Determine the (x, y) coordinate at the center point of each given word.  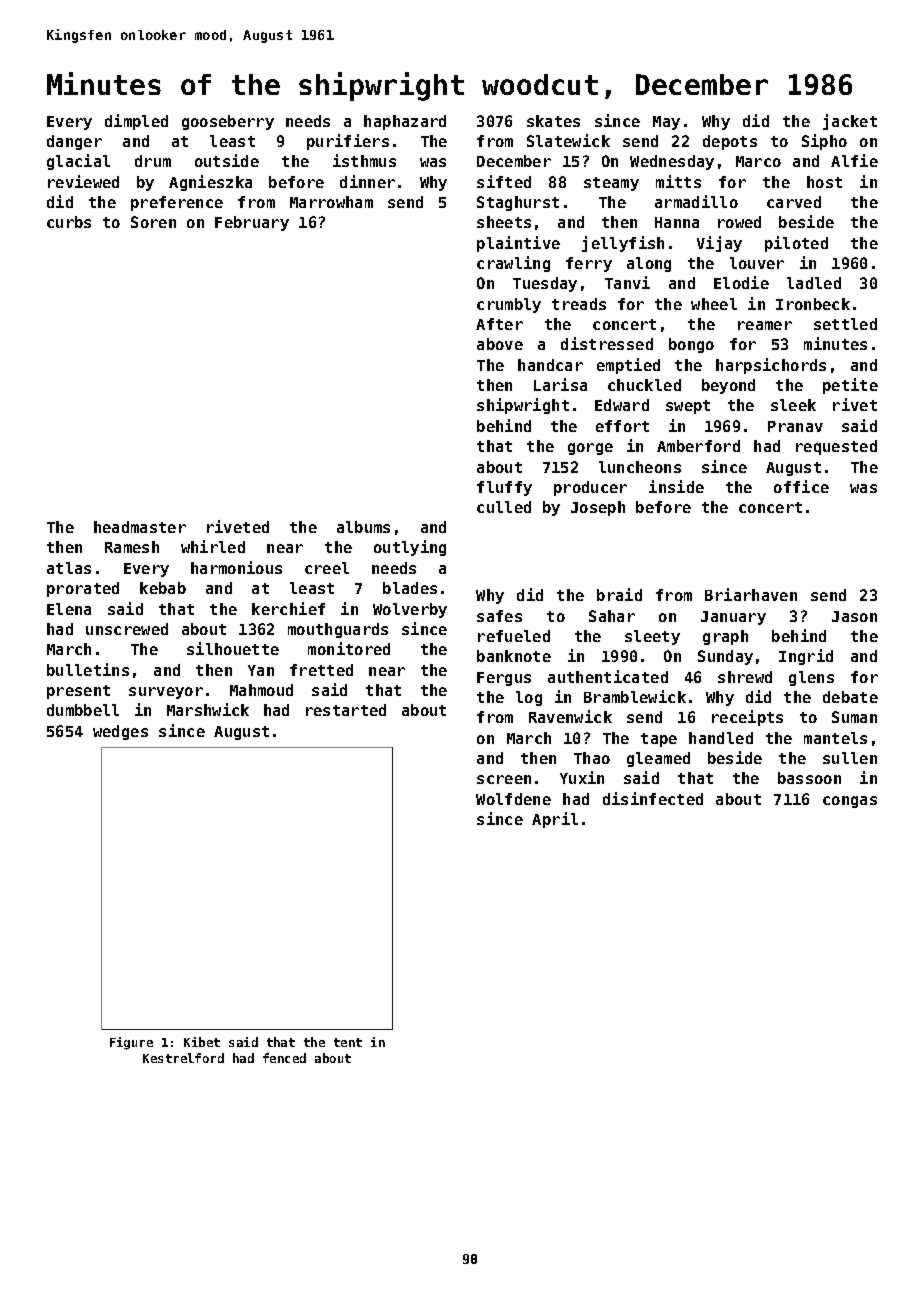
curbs (69, 222)
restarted (346, 710)
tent (348, 1042)
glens (811, 678)
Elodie (741, 282)
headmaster (140, 527)
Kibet (202, 1042)
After (499, 324)
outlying (410, 548)
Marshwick (208, 709)
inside (676, 486)
